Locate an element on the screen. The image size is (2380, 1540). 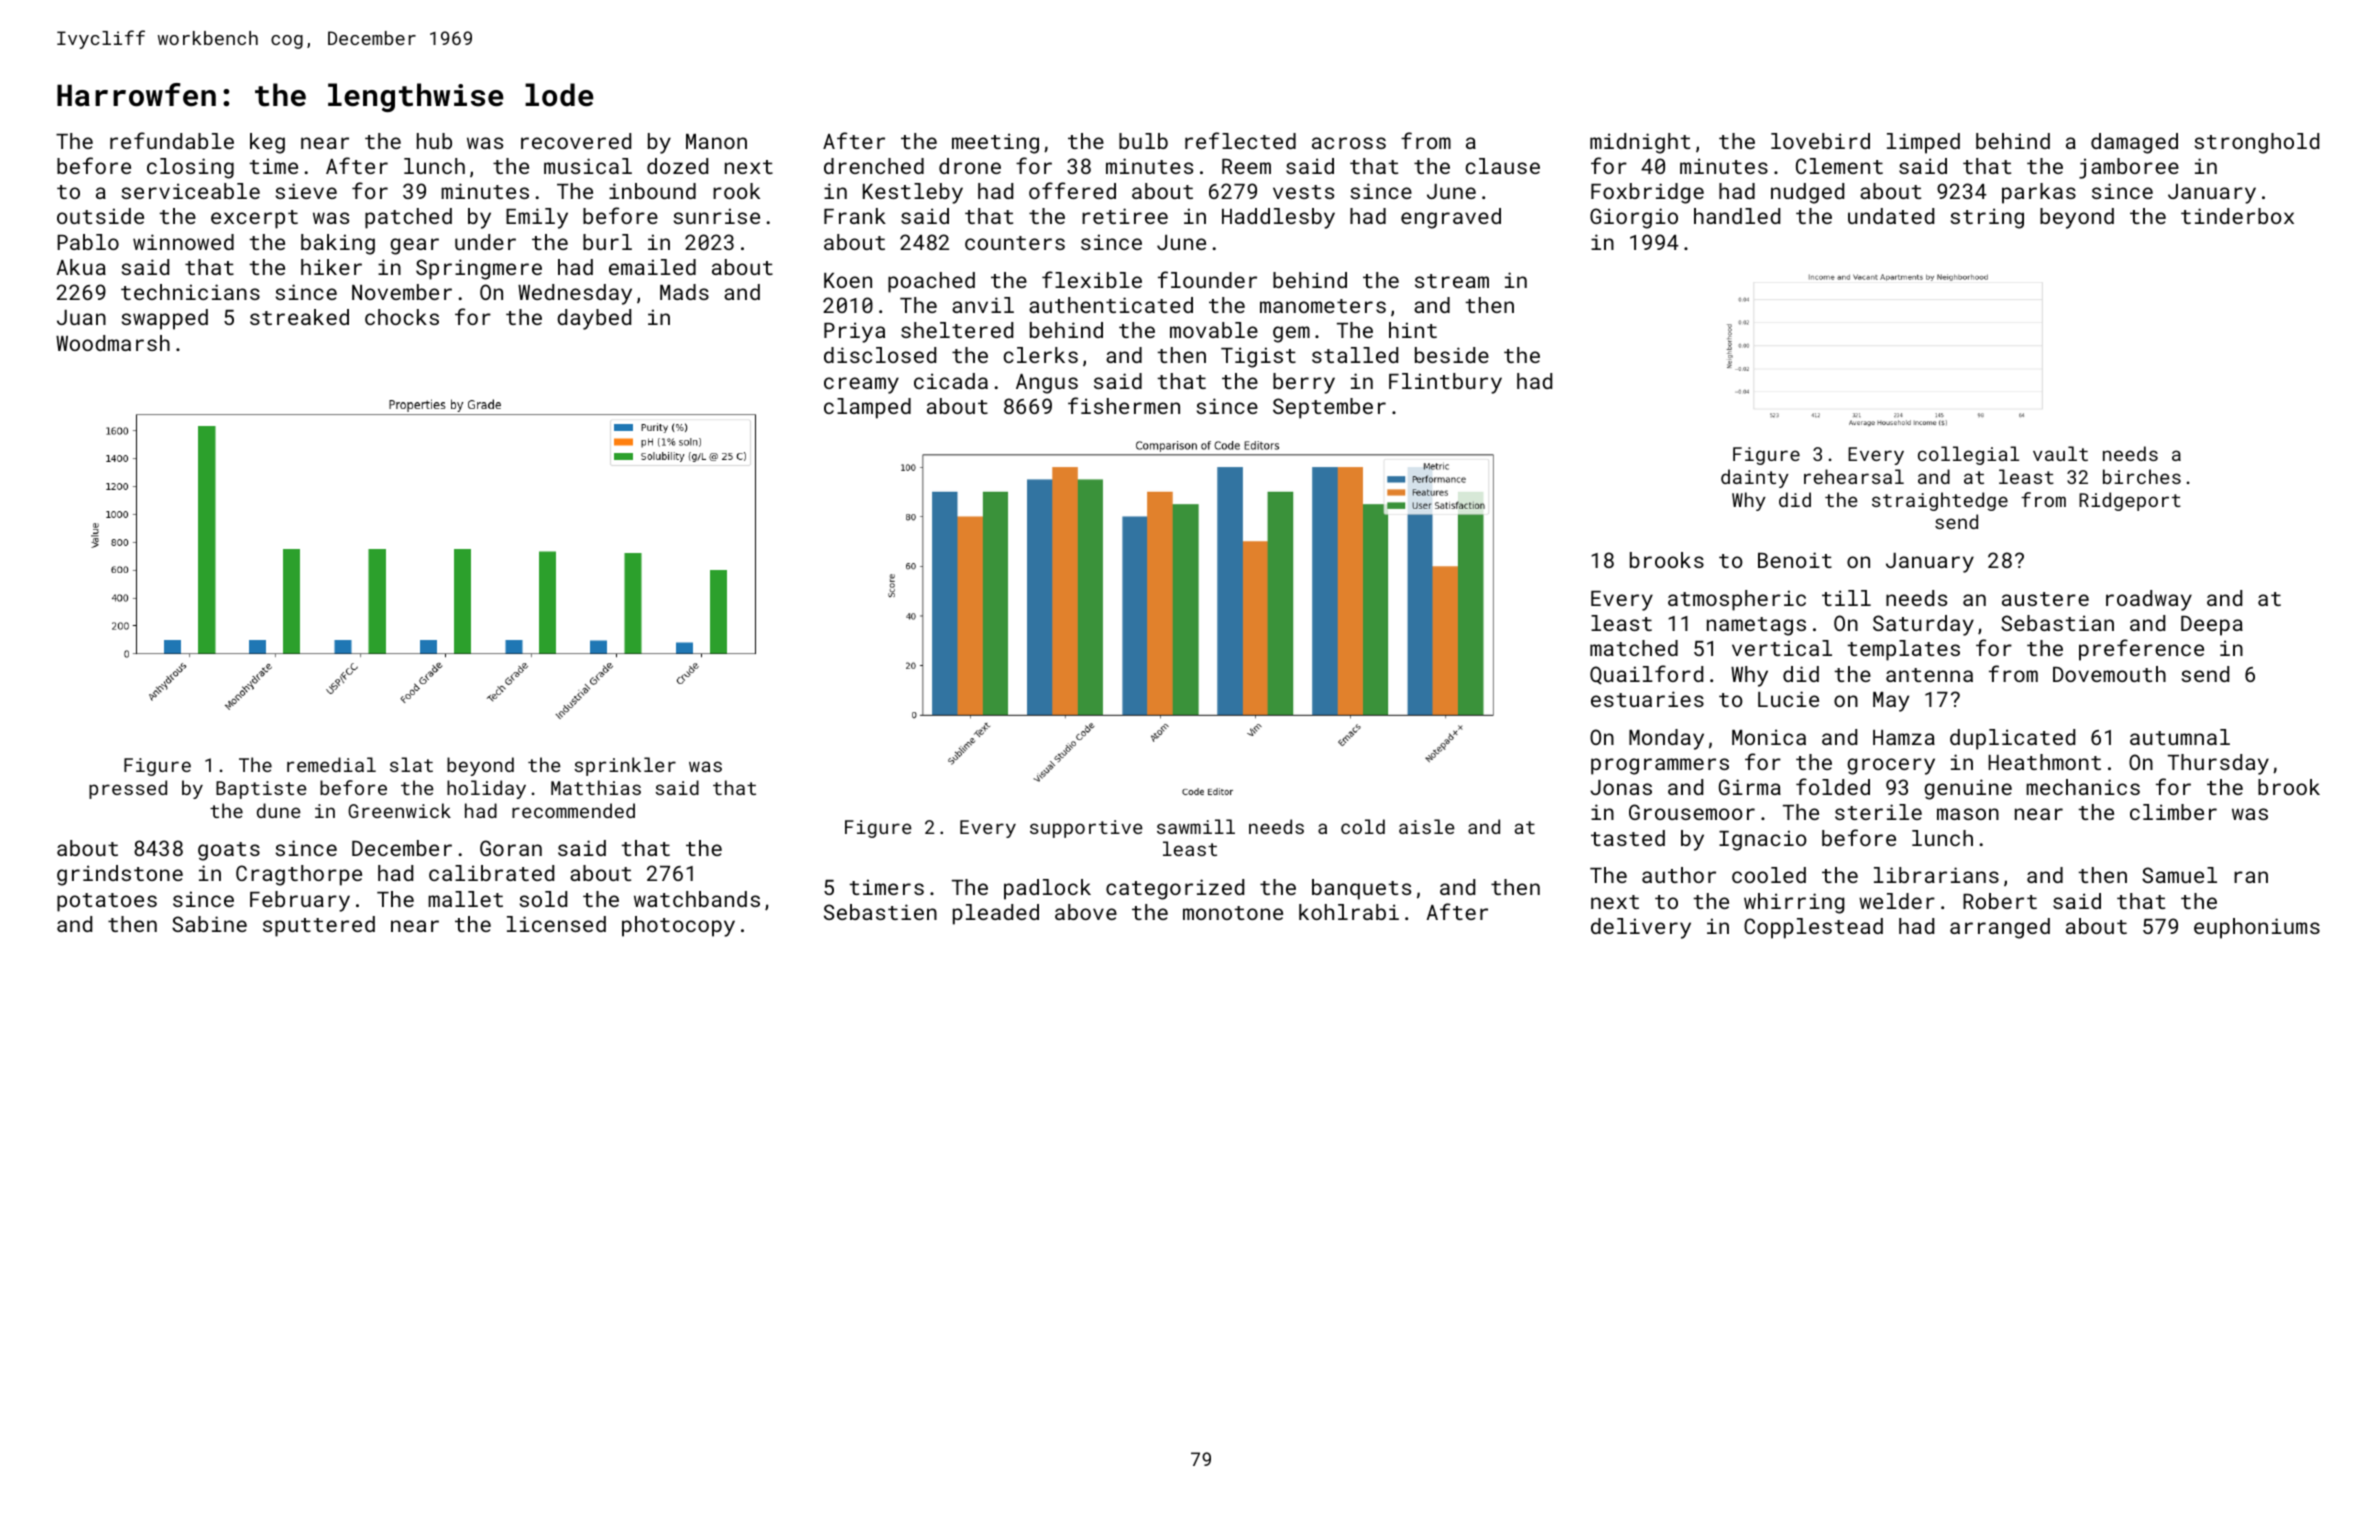
delivery is located at coordinates (1641, 928).
